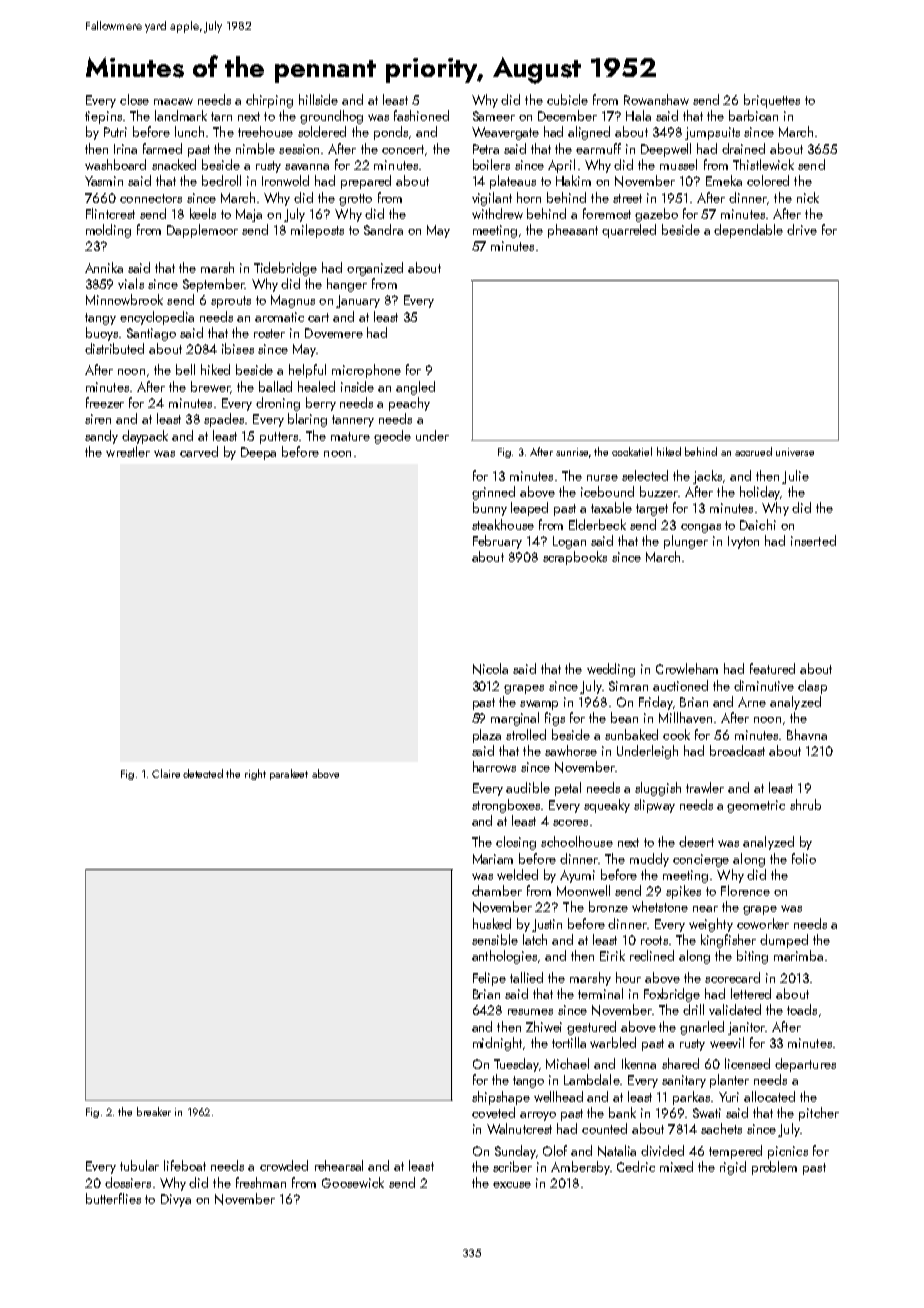 The image size is (924, 1308). Describe the element at coordinates (629, 231) in the screenshot. I see `quarreled` at that location.
